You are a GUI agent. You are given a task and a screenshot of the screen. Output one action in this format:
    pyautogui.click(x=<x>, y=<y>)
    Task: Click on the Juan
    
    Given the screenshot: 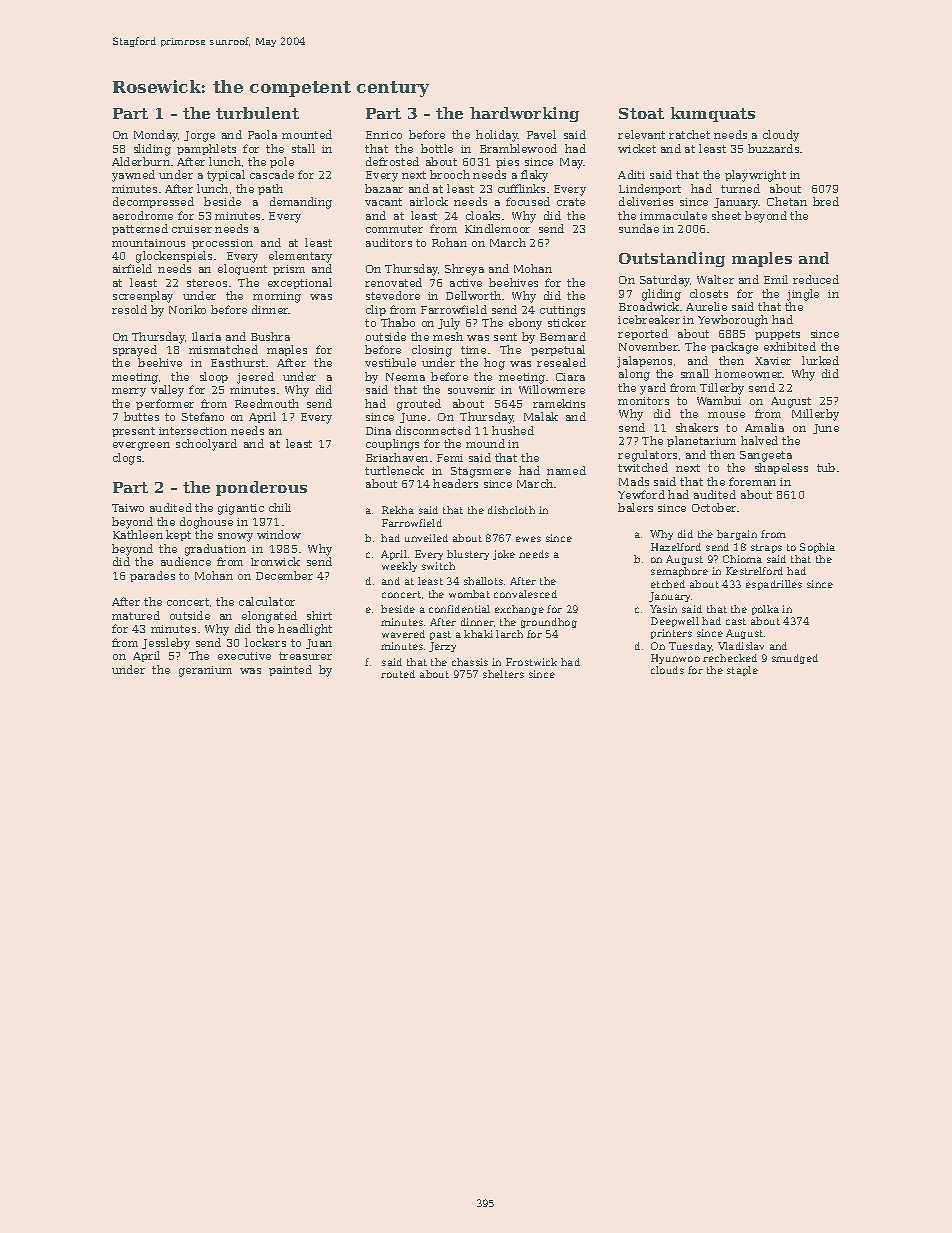 What is the action you would take?
    pyautogui.click(x=319, y=644)
